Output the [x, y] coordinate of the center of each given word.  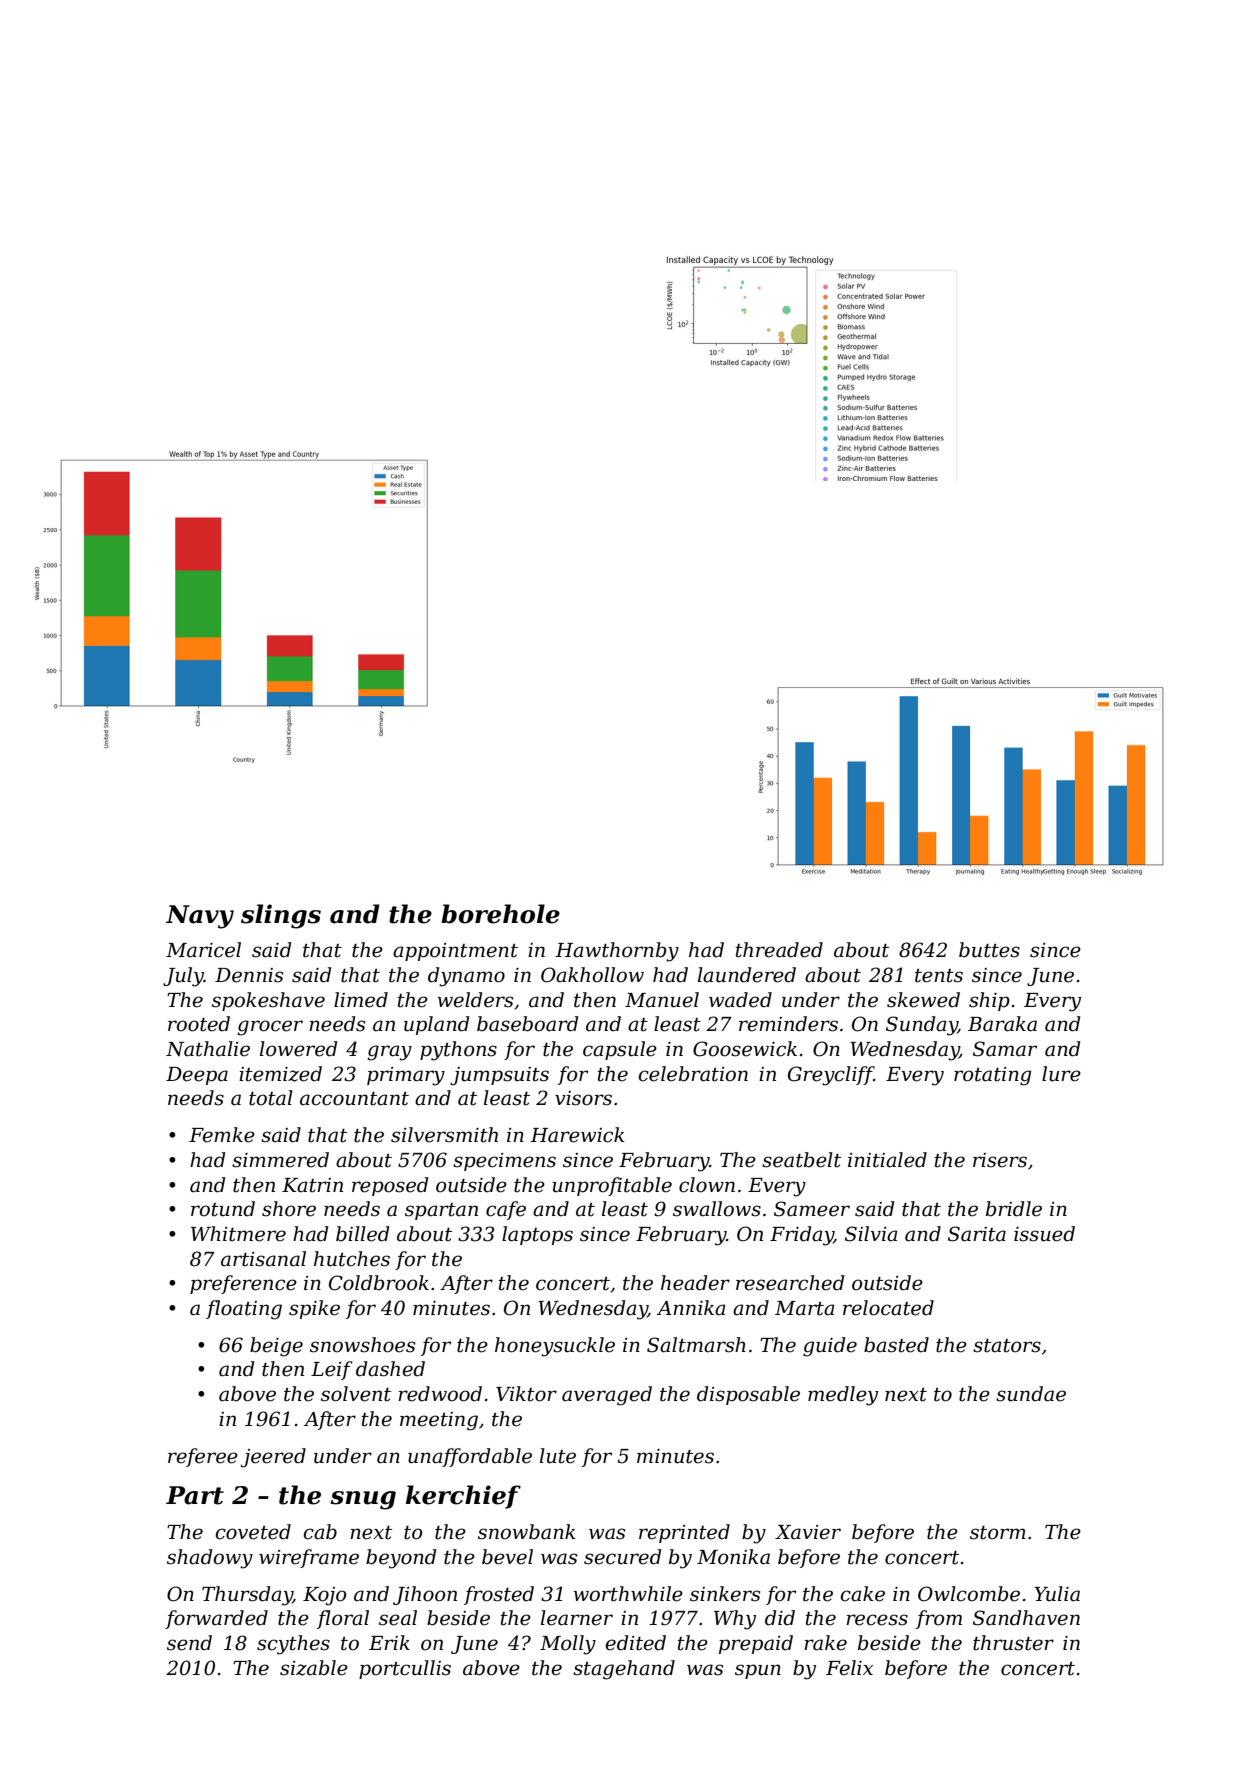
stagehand [624, 1670]
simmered [280, 1160]
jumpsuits [499, 1076]
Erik [389, 1642]
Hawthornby [617, 952]
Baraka [1002, 1024]
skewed [923, 1000]
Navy [200, 917]
